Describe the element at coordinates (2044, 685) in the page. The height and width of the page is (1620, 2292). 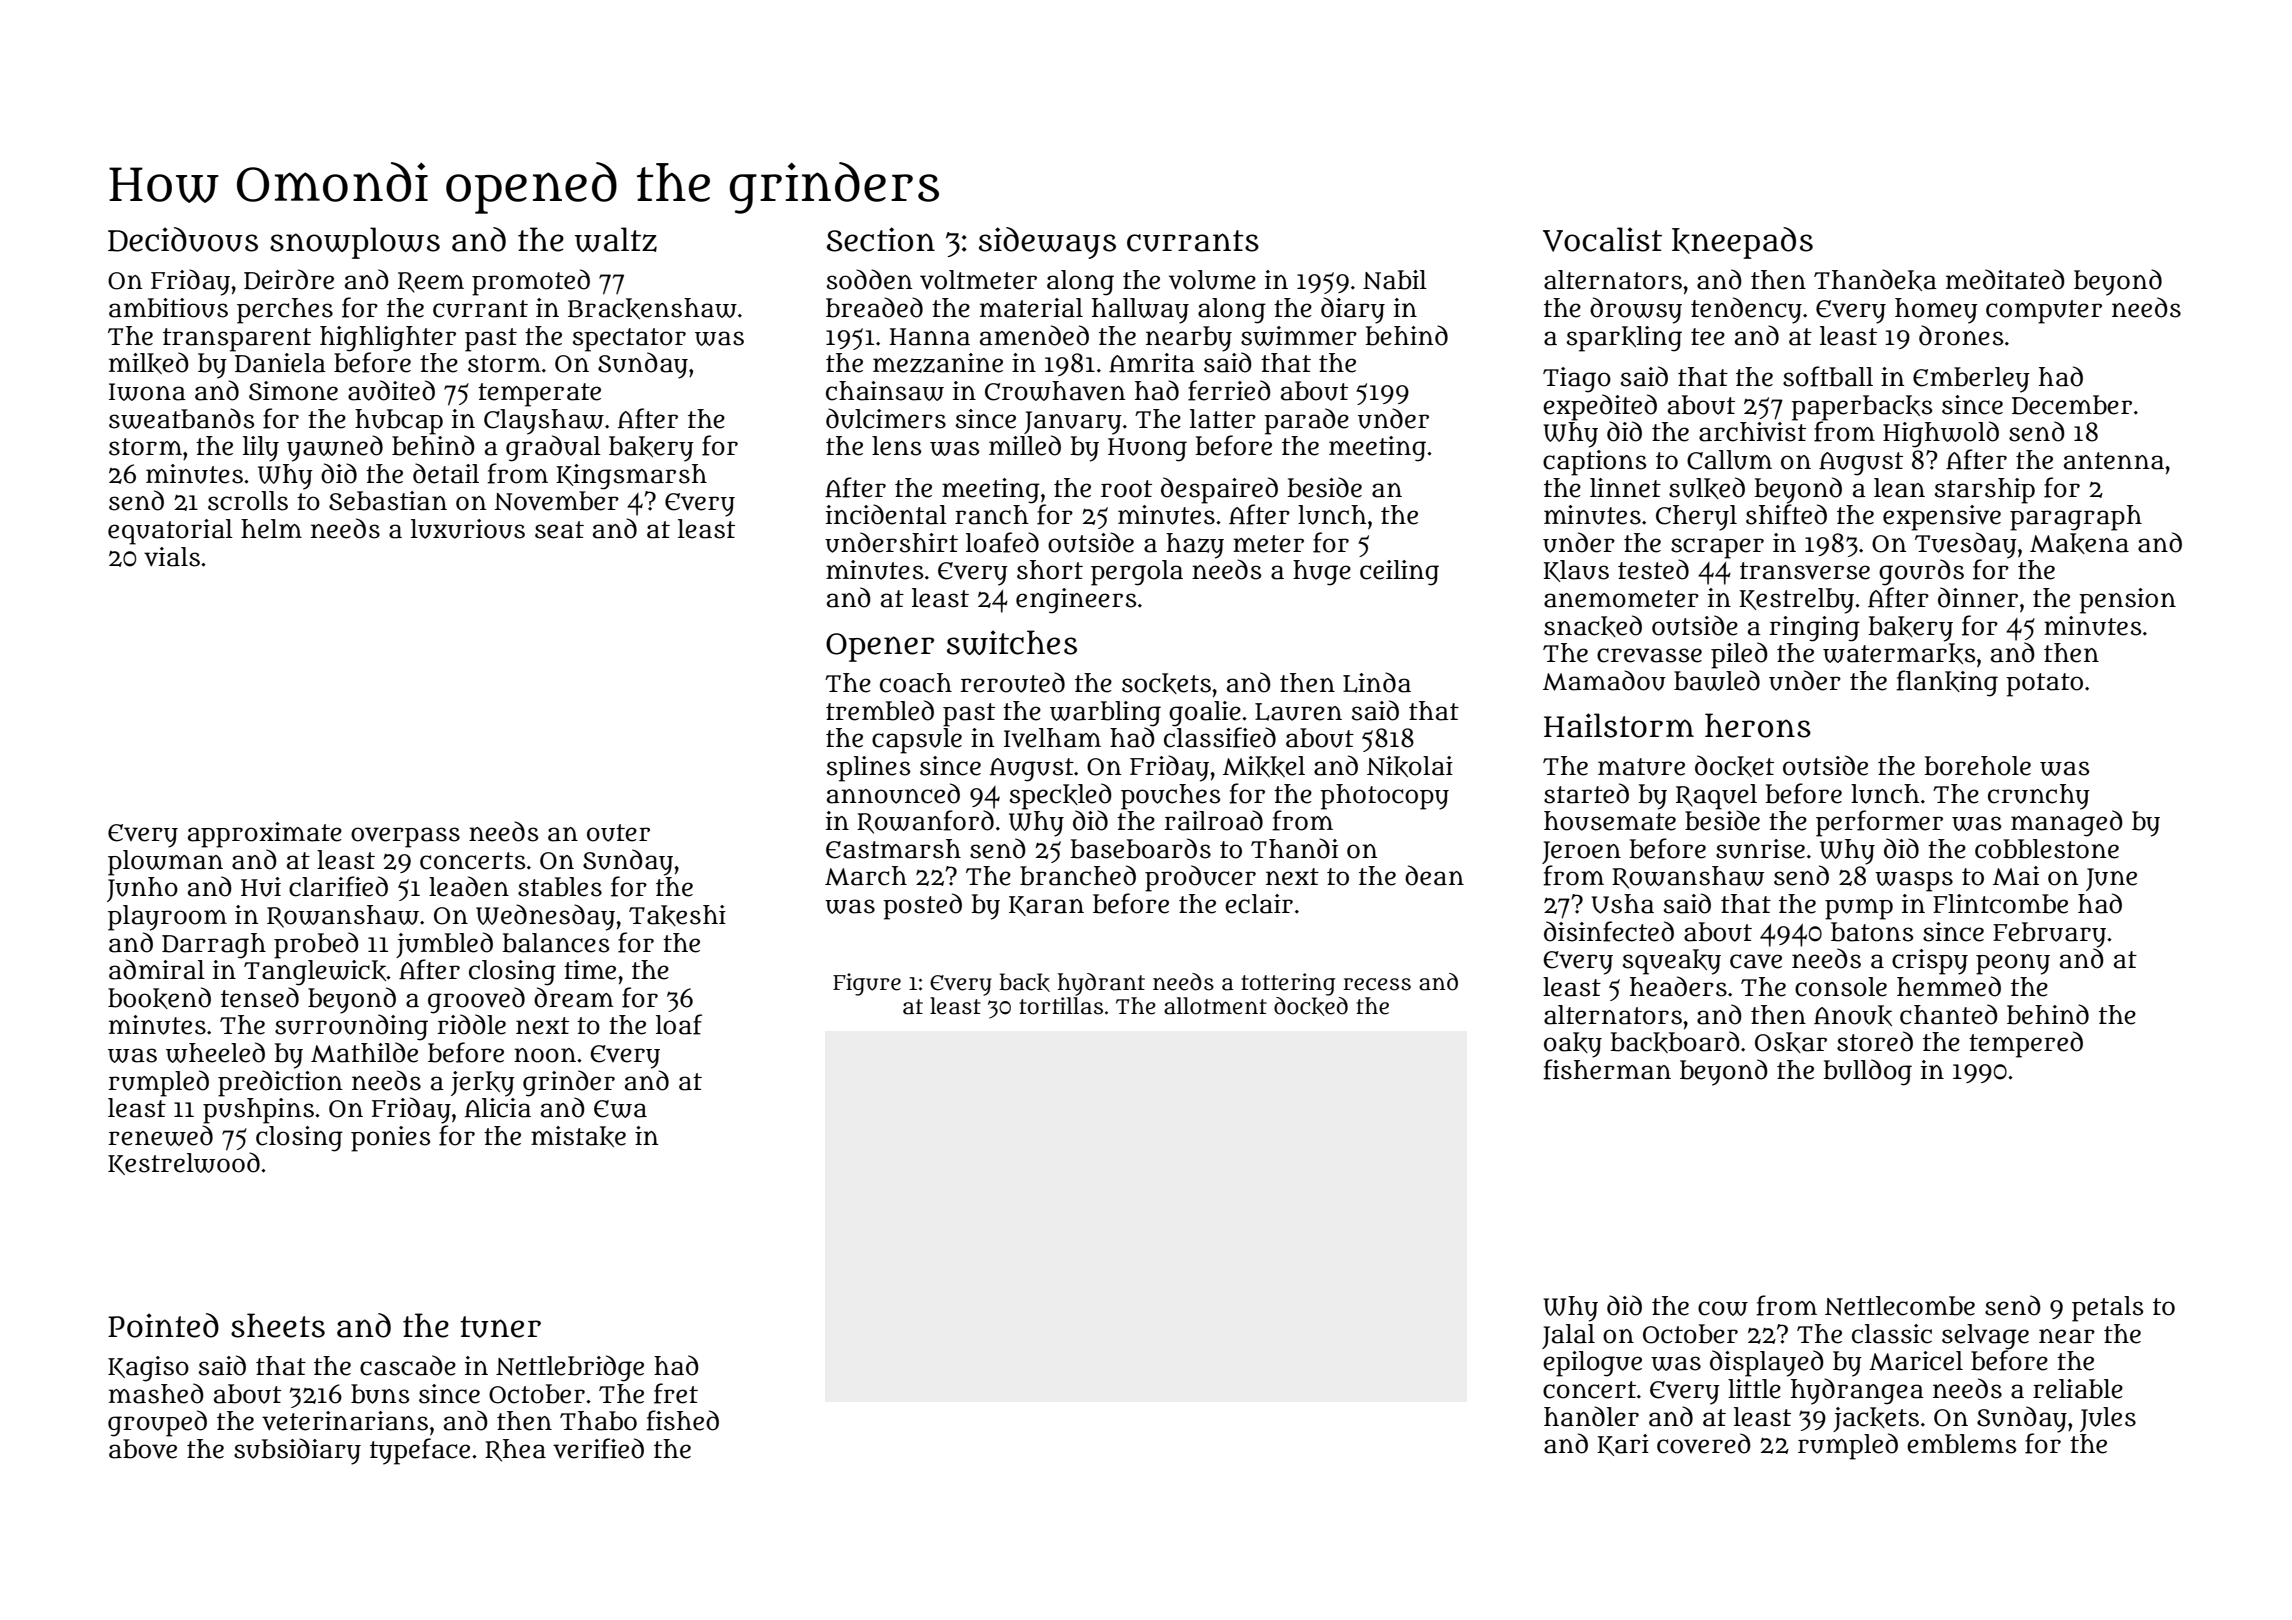
I see `potato` at that location.
